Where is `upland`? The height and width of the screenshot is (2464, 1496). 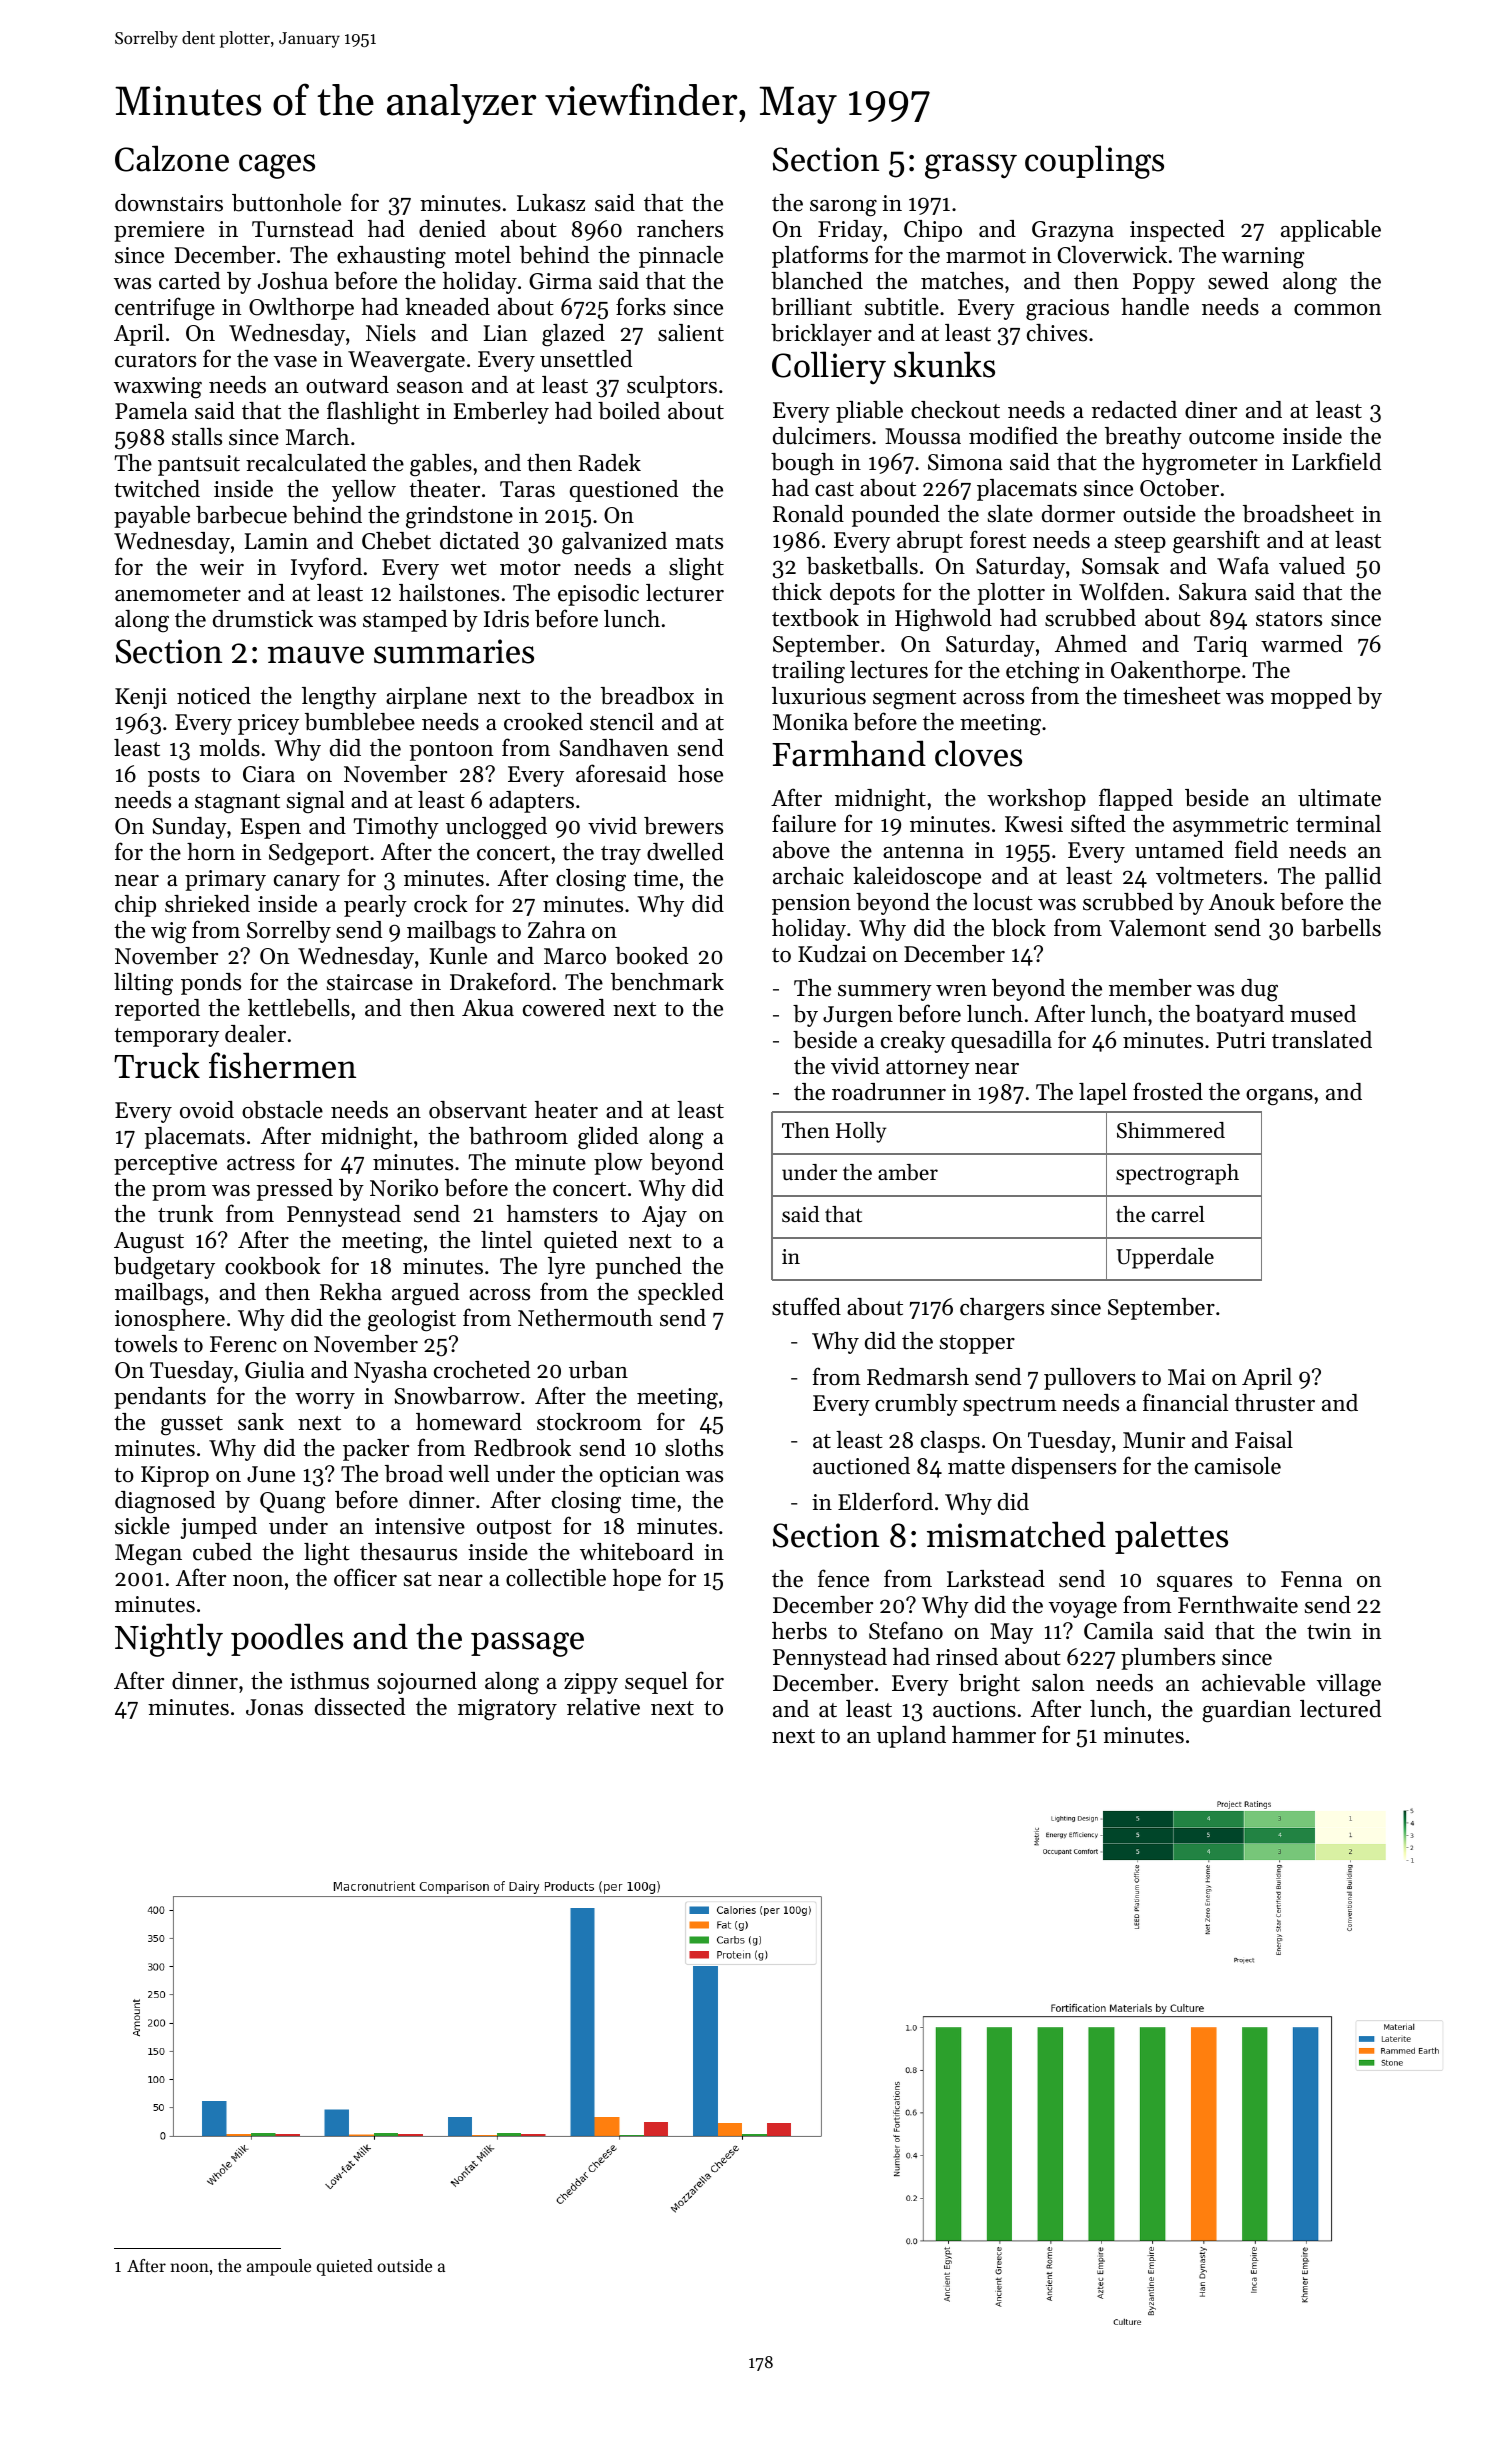 upland is located at coordinates (911, 1737).
